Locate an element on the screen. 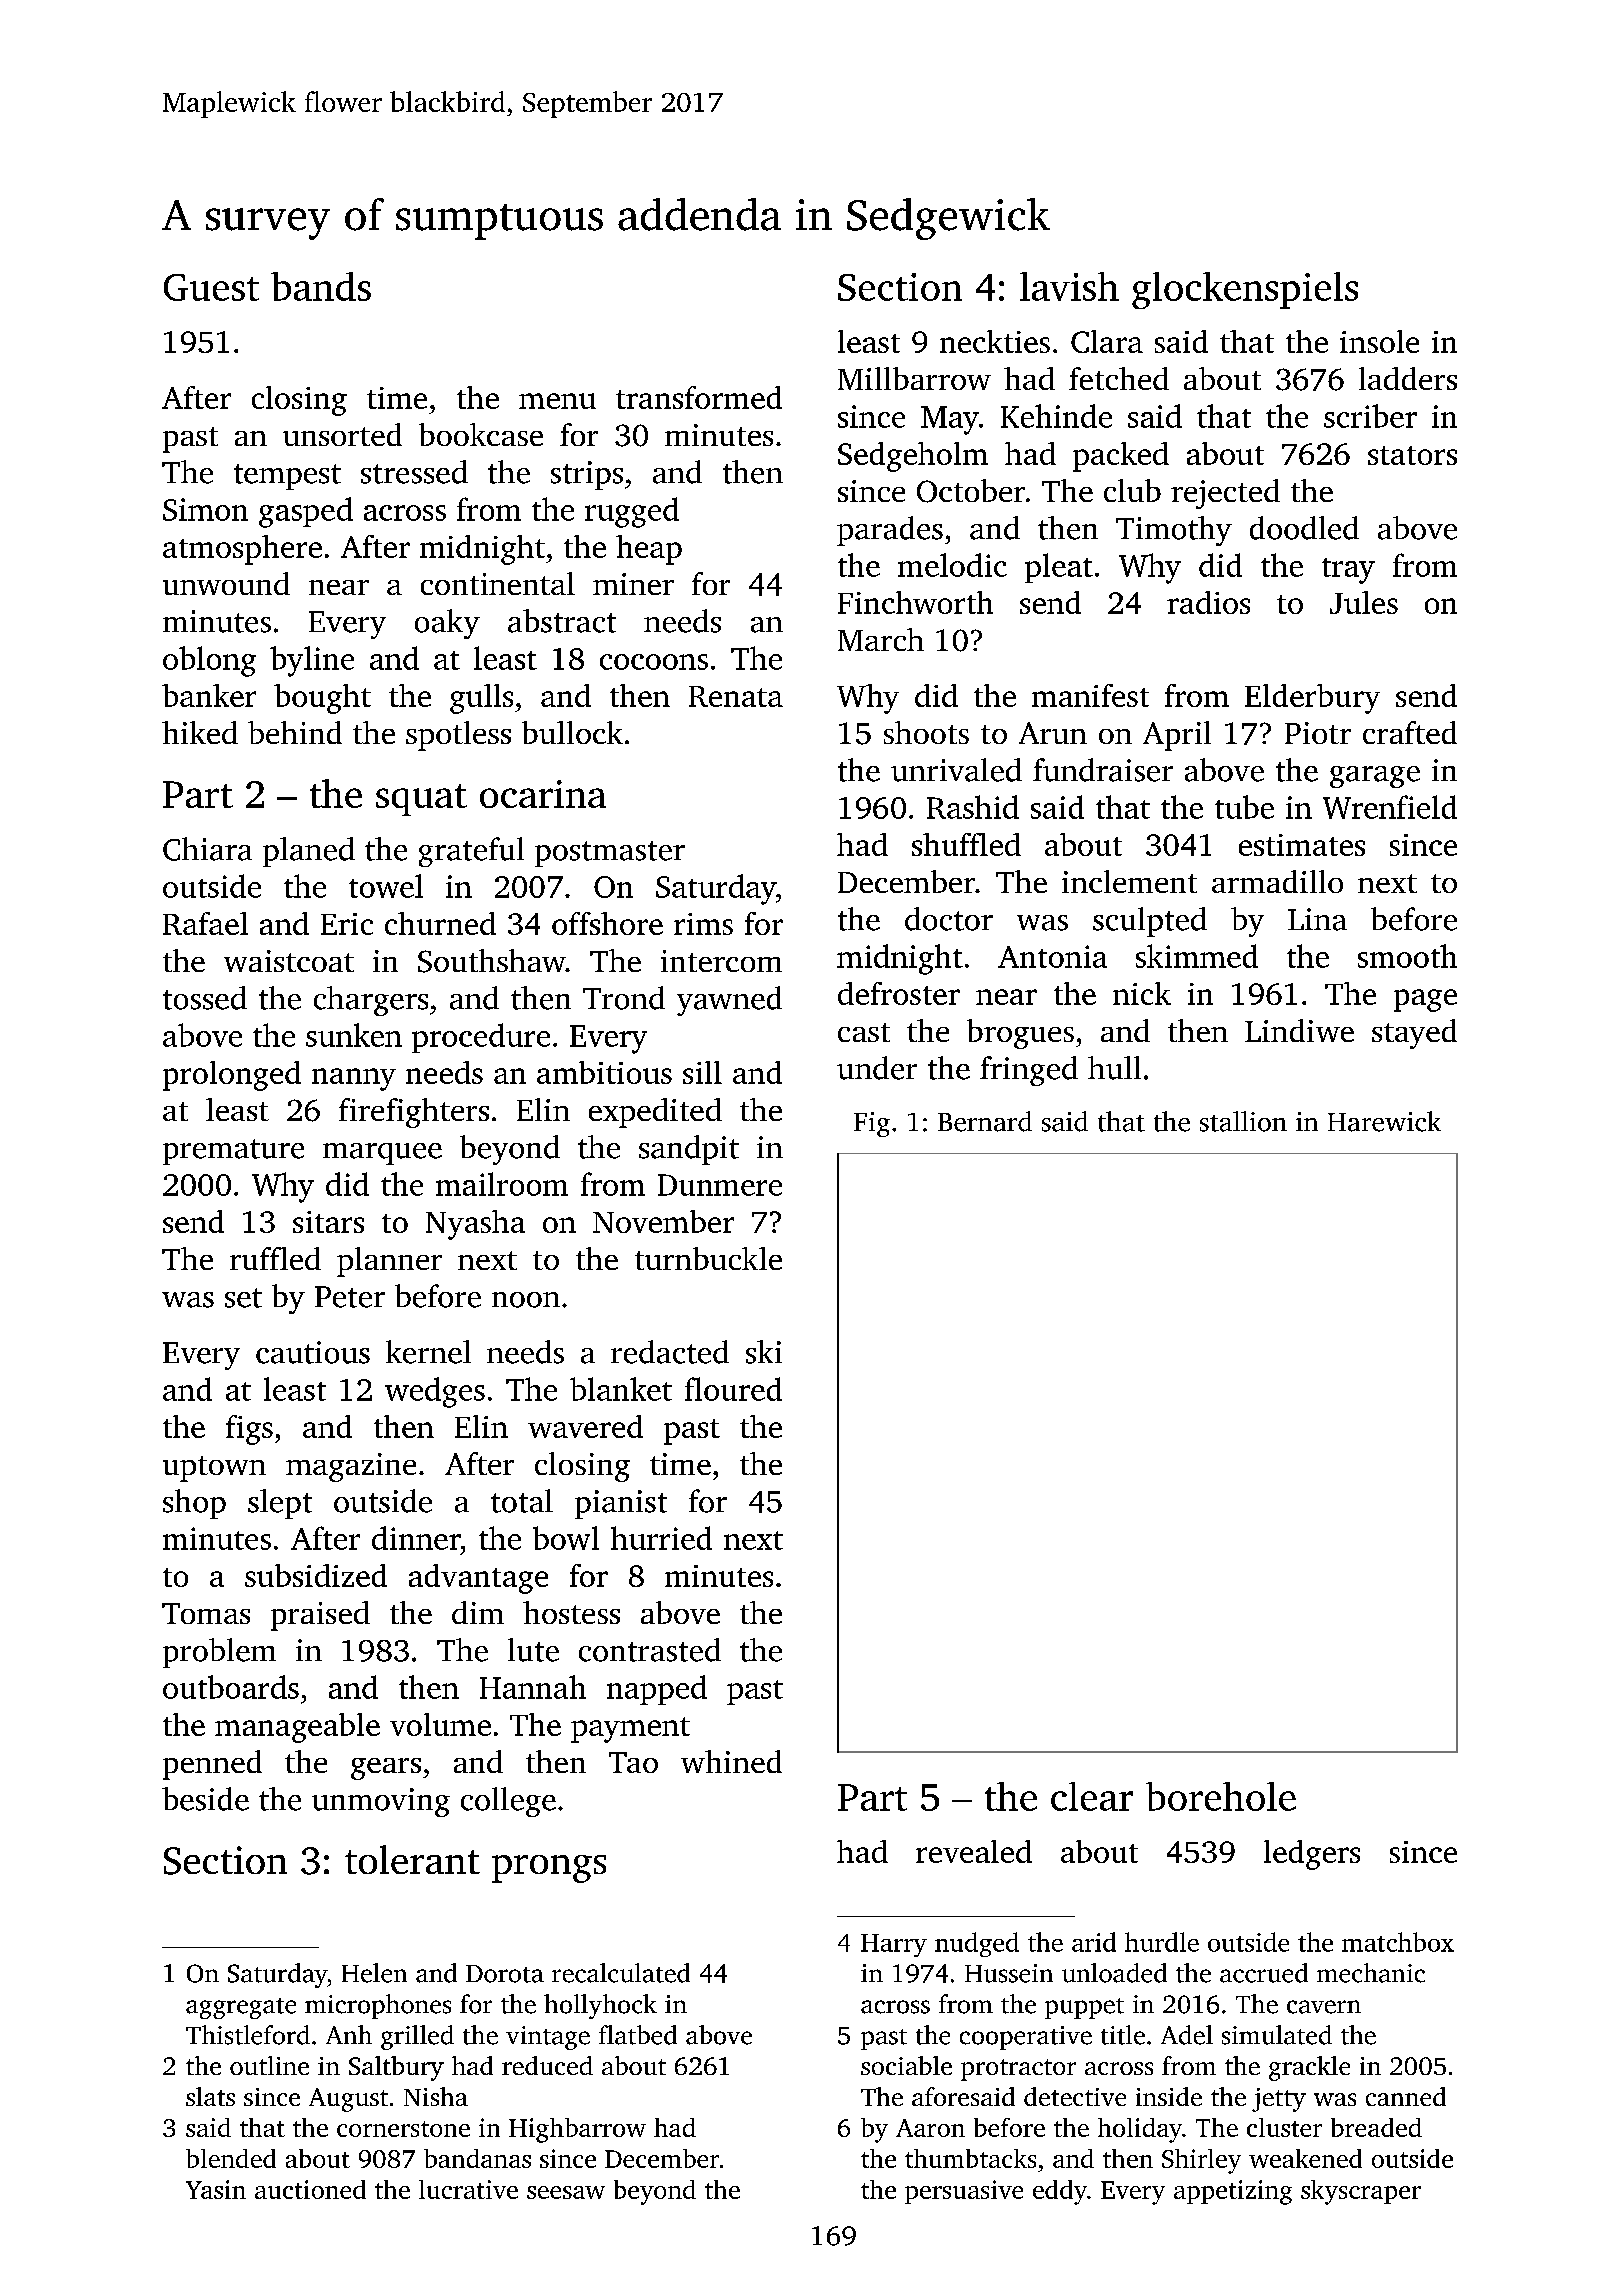 This screenshot has height=2292, width=1620. Aaron is located at coordinates (930, 2128).
